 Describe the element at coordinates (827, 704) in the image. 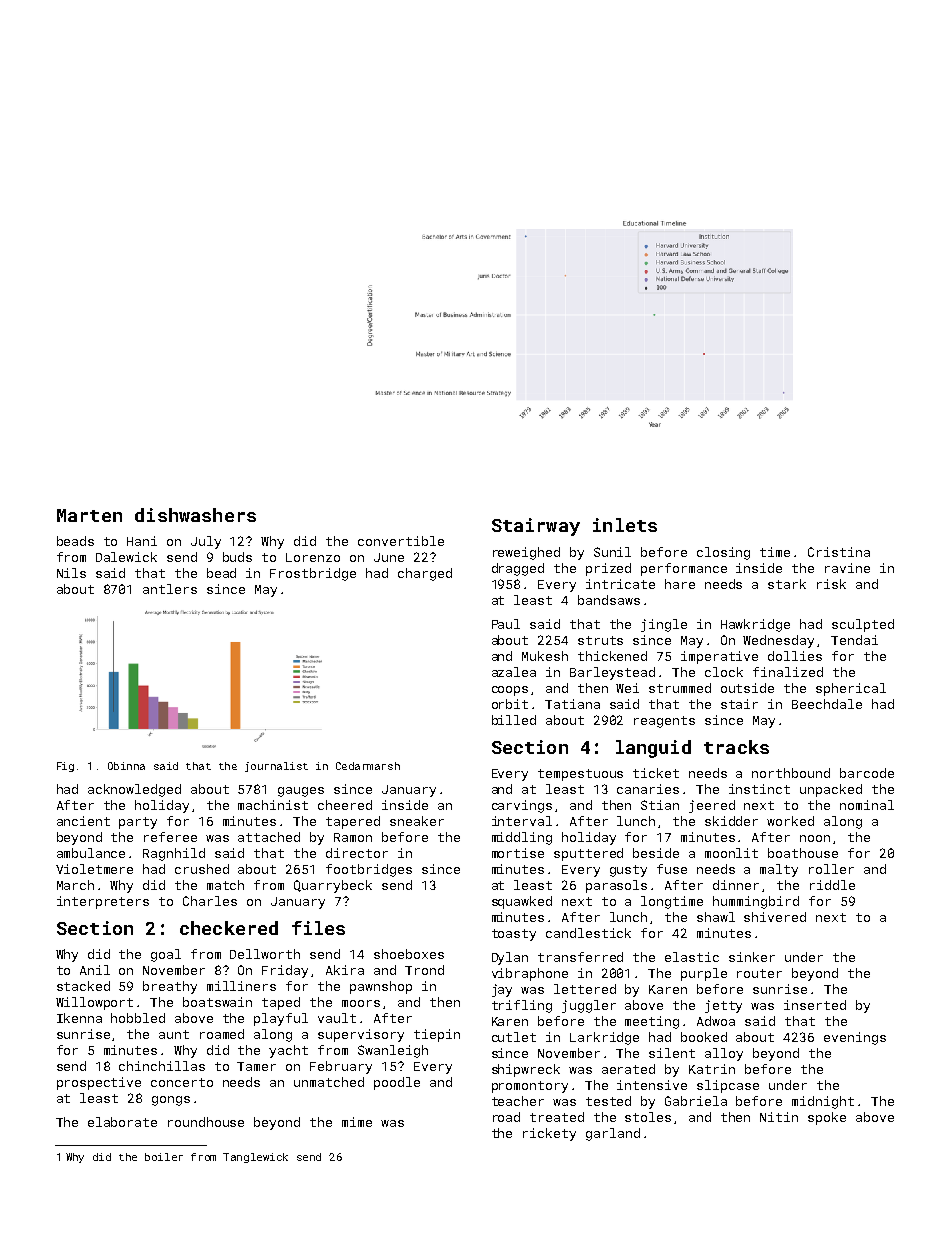

I see `Beechdale` at that location.
